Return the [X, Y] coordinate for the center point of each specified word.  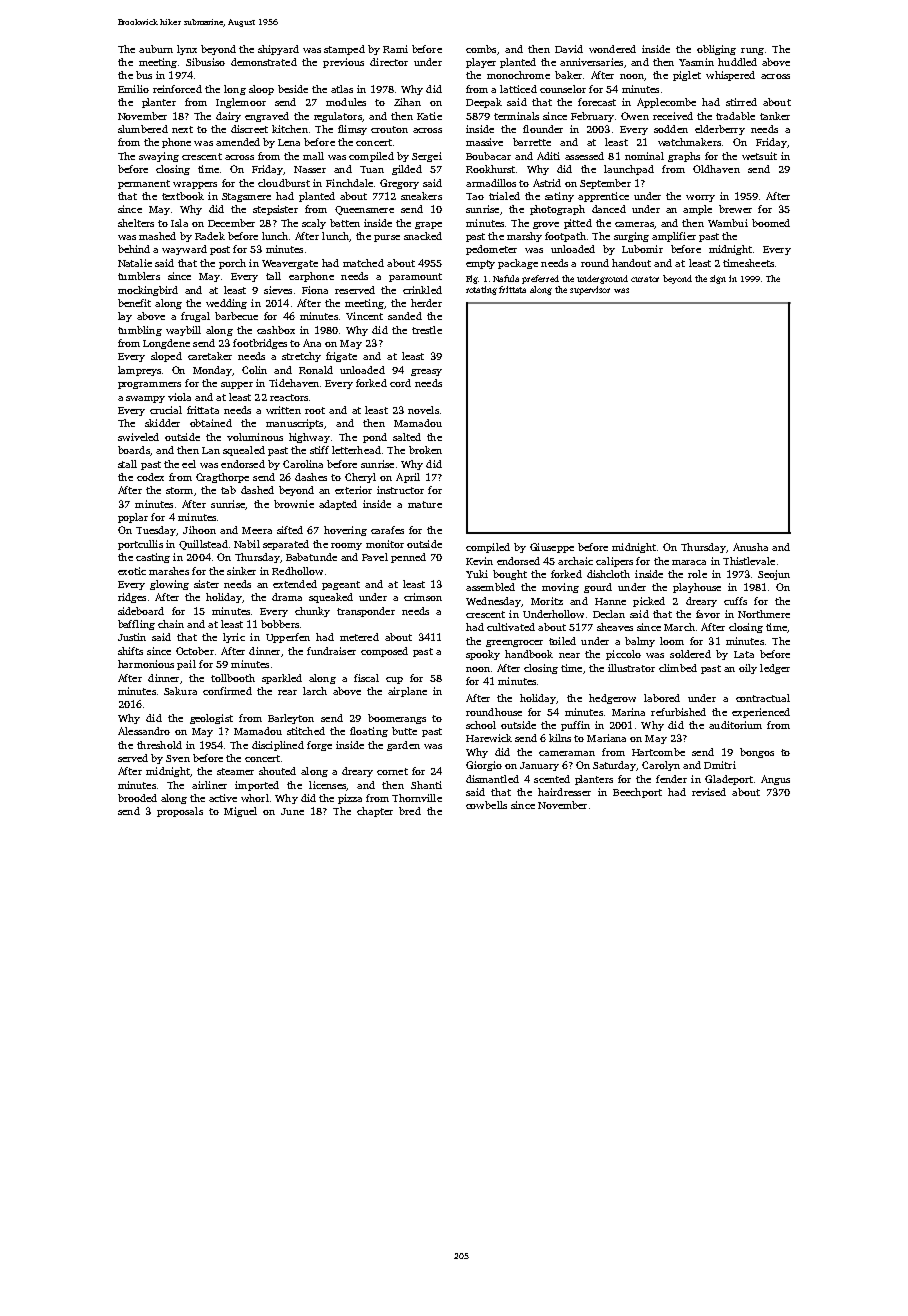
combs [481, 49]
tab [228, 490]
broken [425, 450]
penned [408, 558]
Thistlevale [749, 561]
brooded [137, 798]
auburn [156, 49]
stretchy [301, 357]
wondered [612, 49]
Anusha [750, 547]
